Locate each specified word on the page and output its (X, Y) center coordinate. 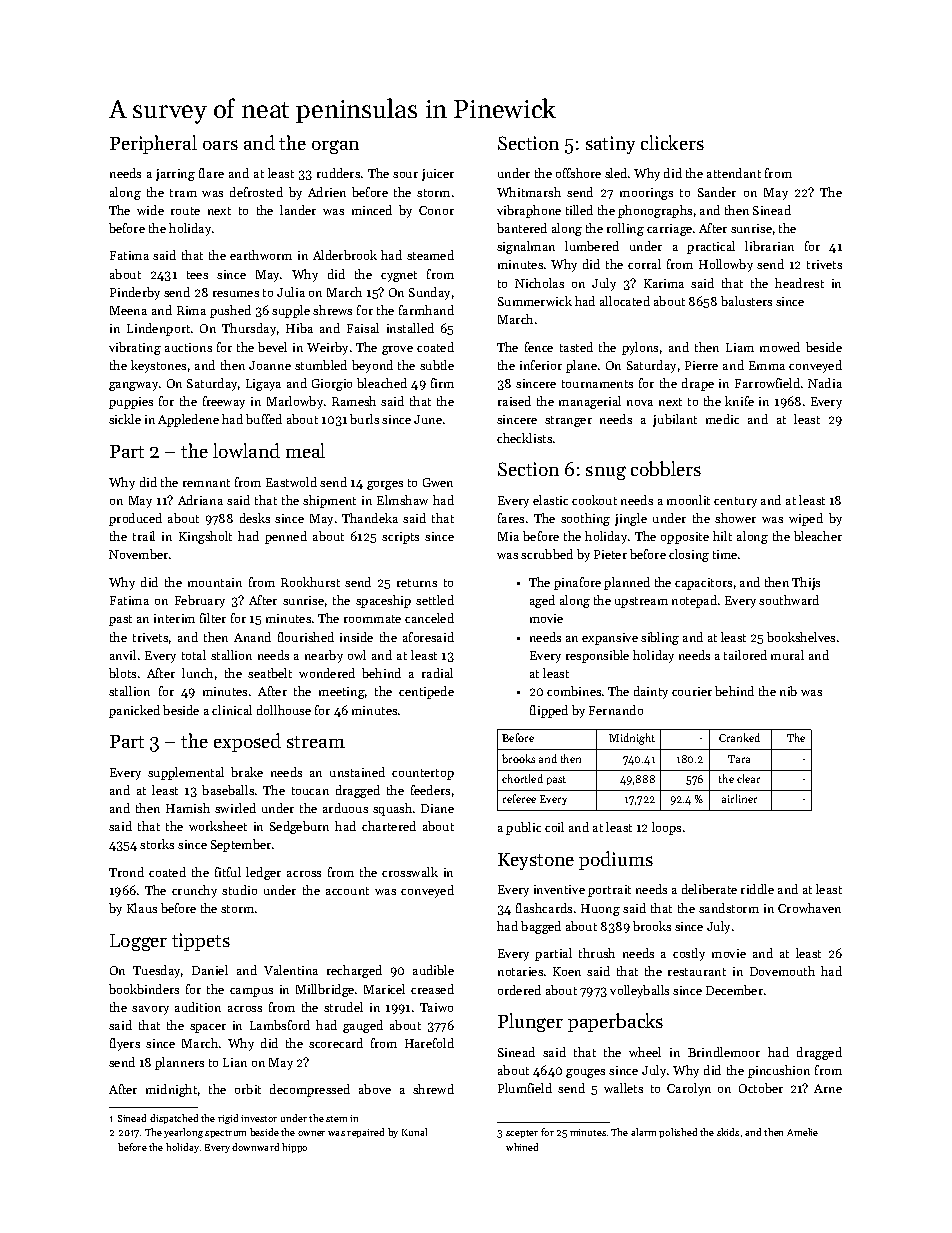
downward (255, 1147)
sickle (125, 419)
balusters (746, 301)
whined (522, 1147)
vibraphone (529, 211)
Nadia (825, 383)
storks (157, 844)
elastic (550, 500)
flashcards (544, 908)
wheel (645, 1052)
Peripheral (153, 144)
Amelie (802, 1132)
